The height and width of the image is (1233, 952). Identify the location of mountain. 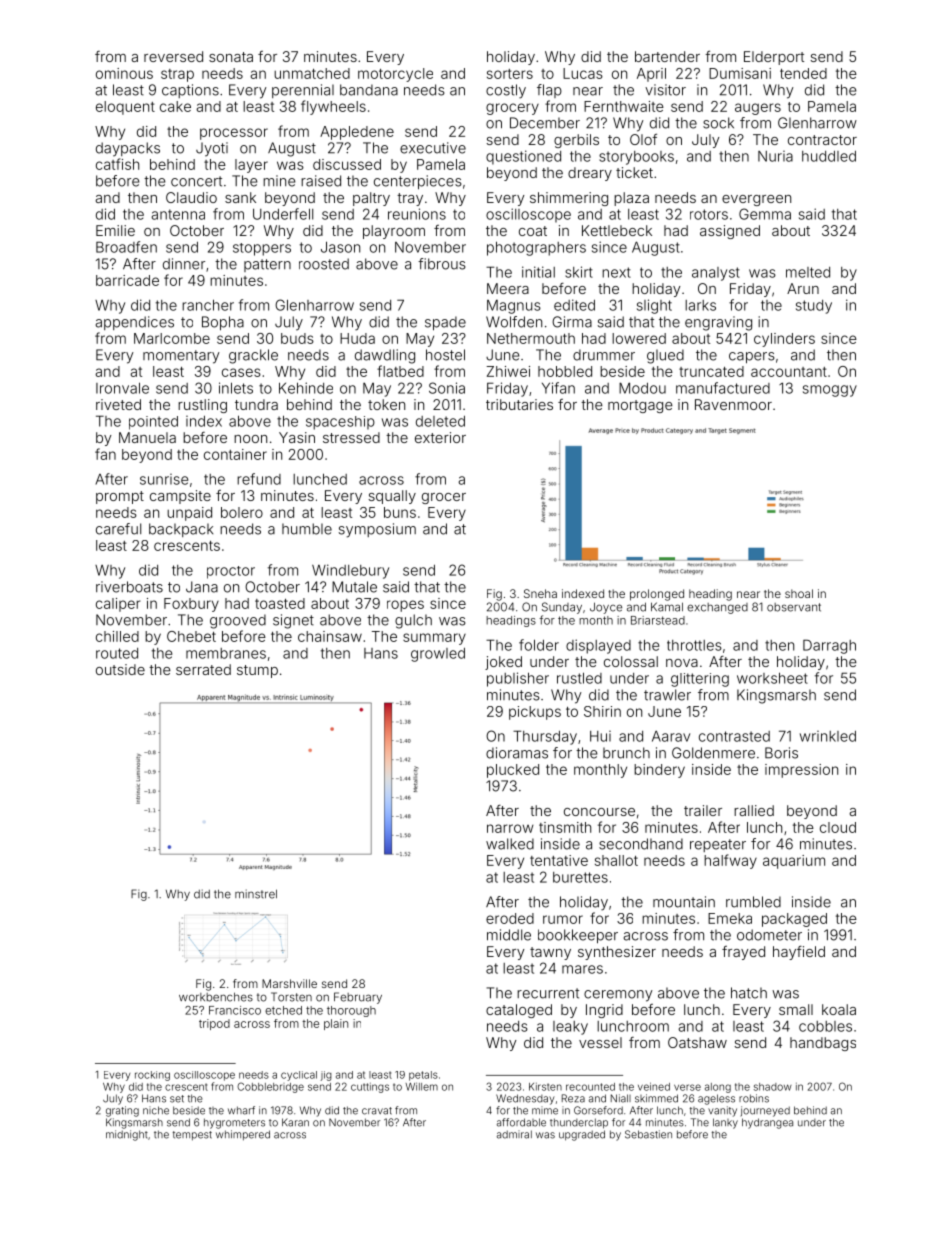
(684, 902).
